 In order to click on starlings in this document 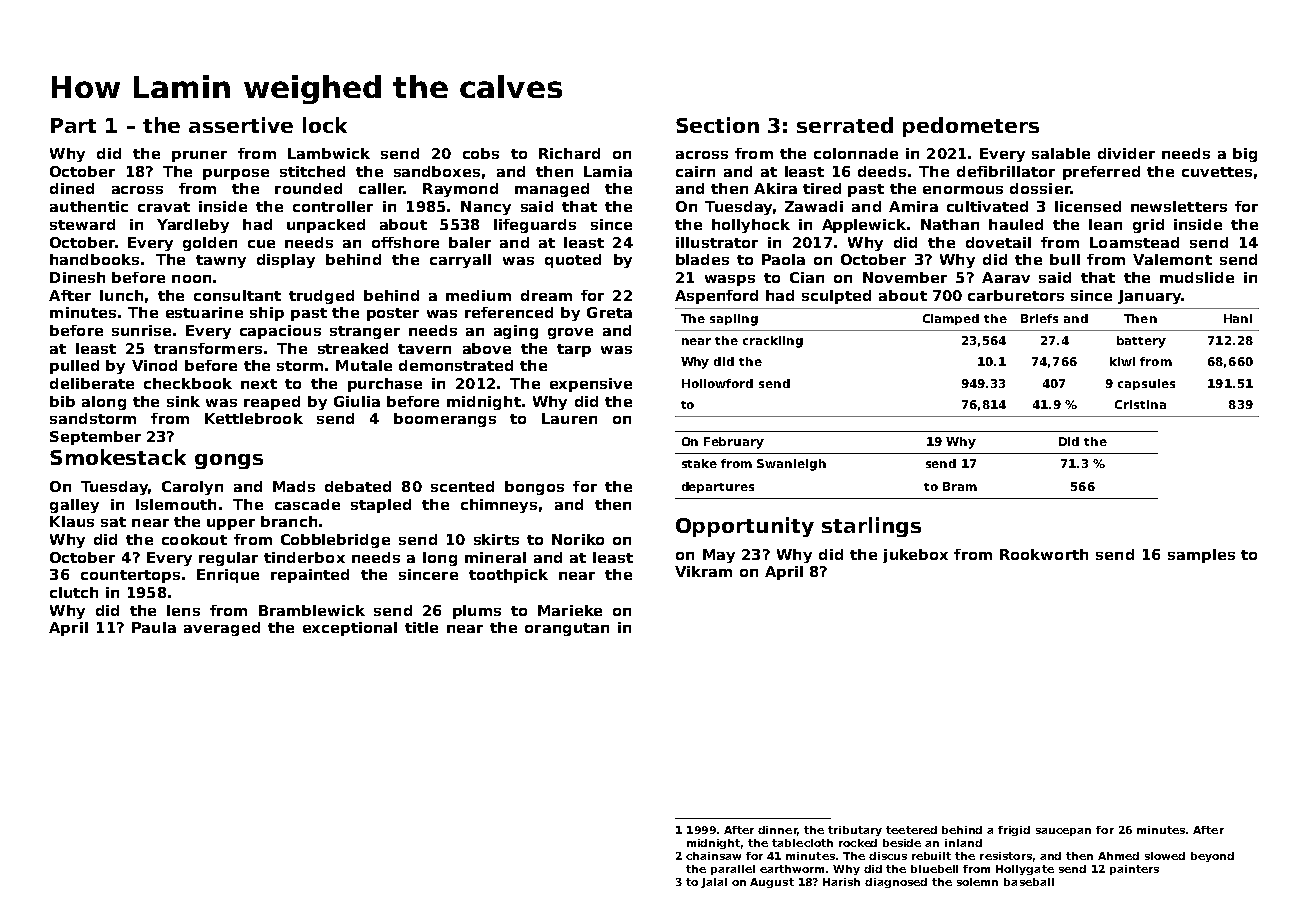, I will do `click(871, 527)`.
